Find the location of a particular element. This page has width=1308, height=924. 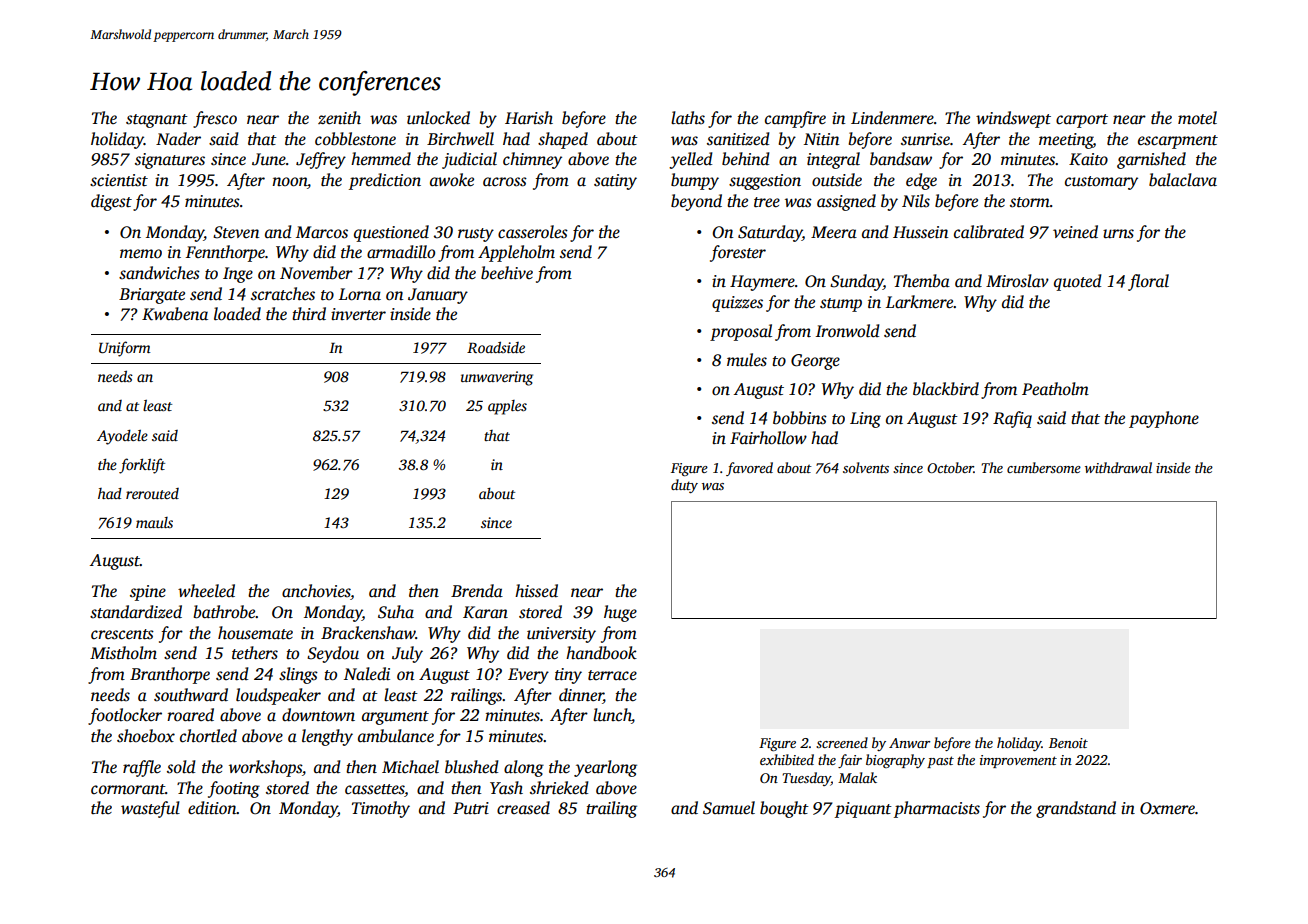

motel is located at coordinates (1197, 118).
